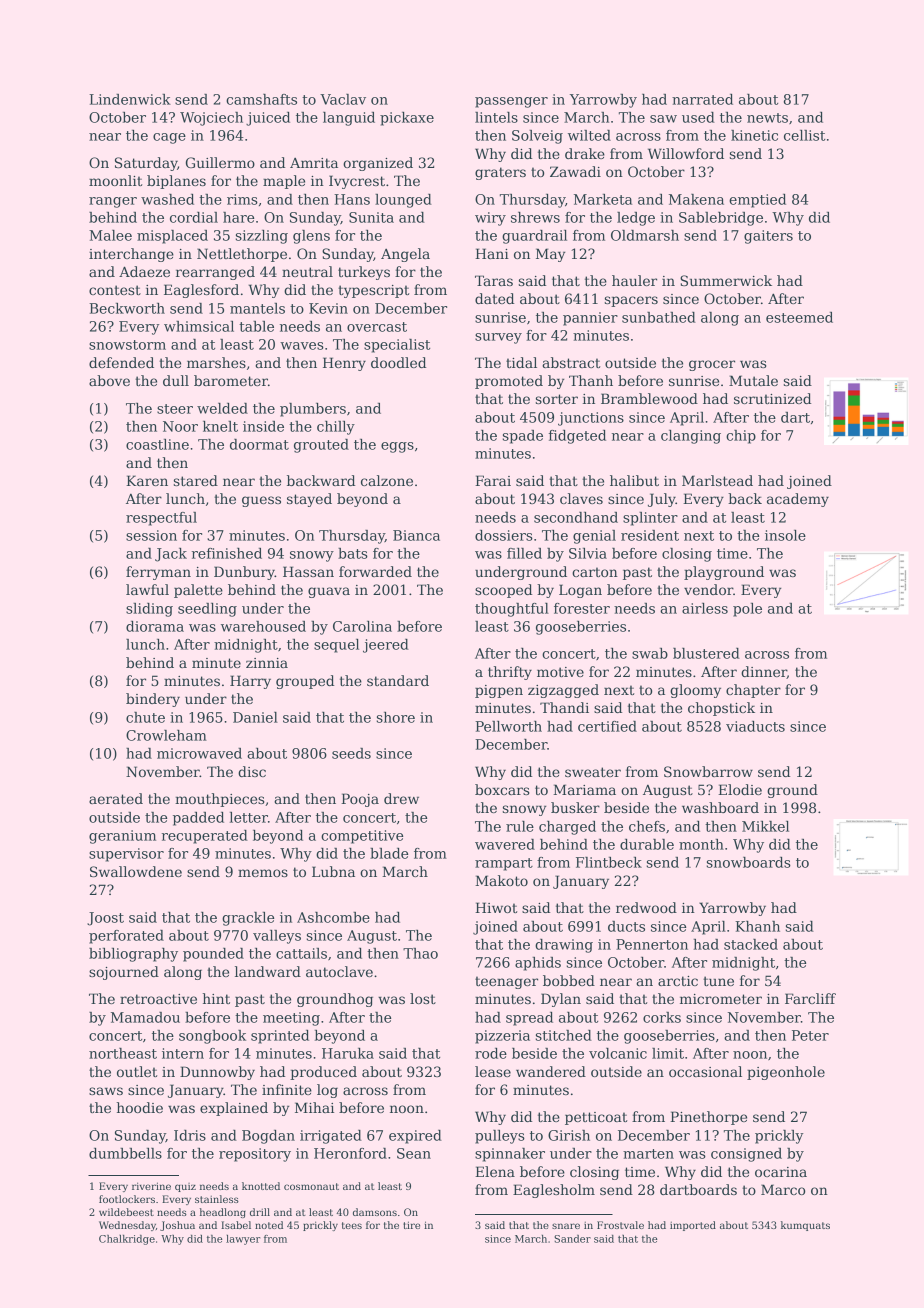 This screenshot has width=924, height=1308. What do you see at coordinates (261, 99) in the screenshot?
I see `camshafts` at bounding box center [261, 99].
